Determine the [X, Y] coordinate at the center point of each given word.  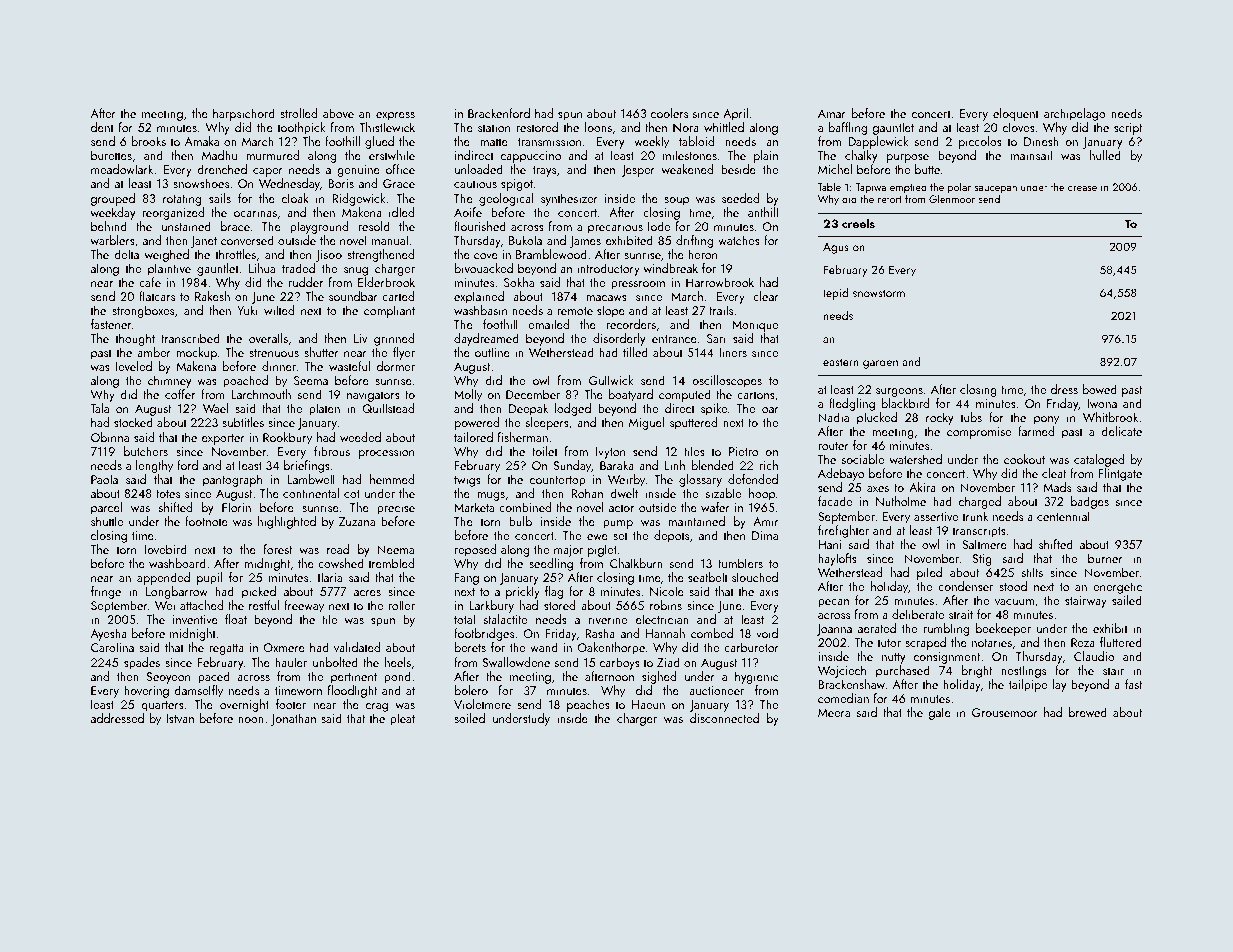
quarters [162, 706]
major [568, 551]
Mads [1057, 487]
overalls [268, 338]
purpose [908, 158]
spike [714, 409]
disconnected [724, 718]
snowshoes [201, 183]
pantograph [232, 480]
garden [880, 363]
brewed [1088, 712]
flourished [480, 226]
